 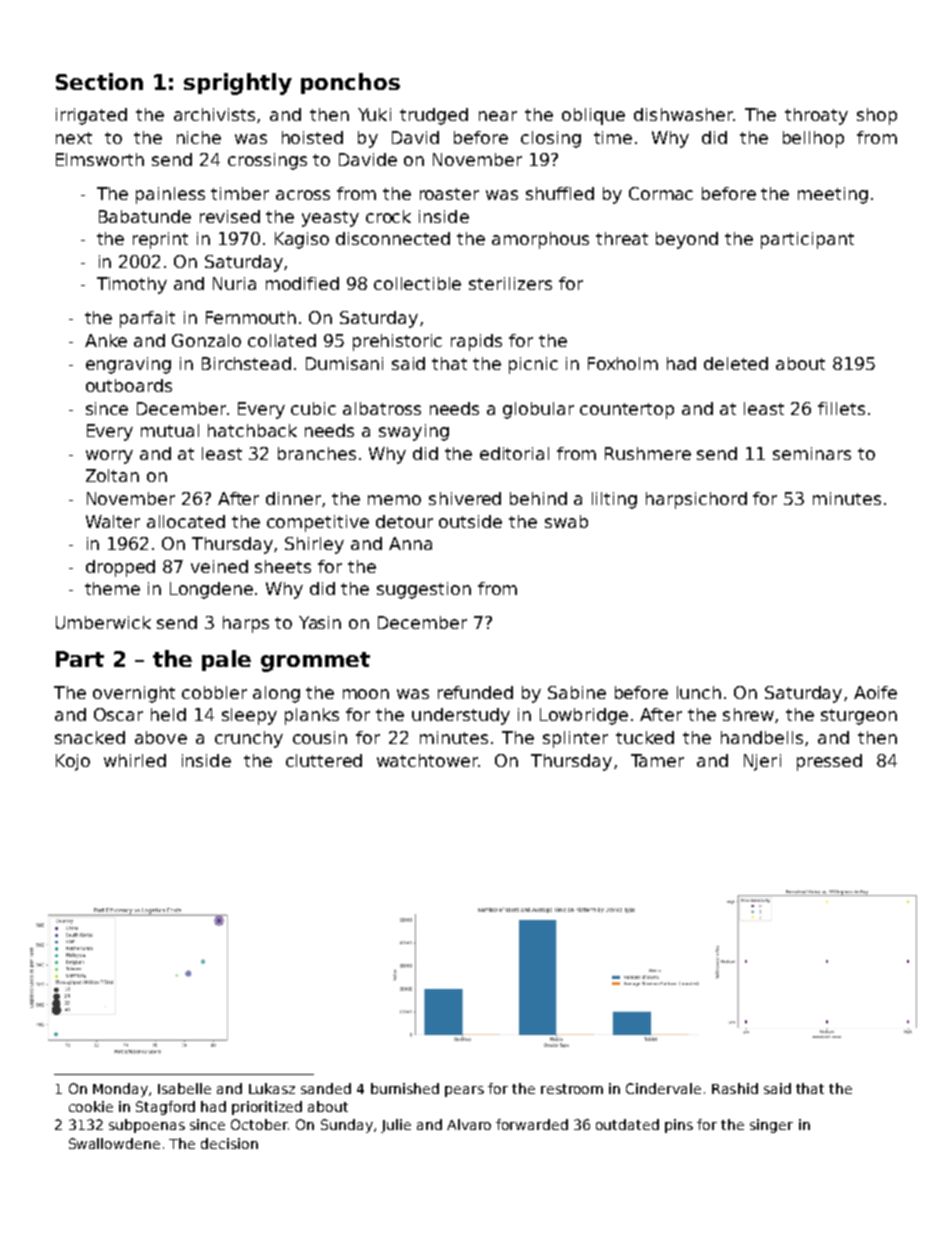 I want to click on subpoenas, so click(x=147, y=1126).
